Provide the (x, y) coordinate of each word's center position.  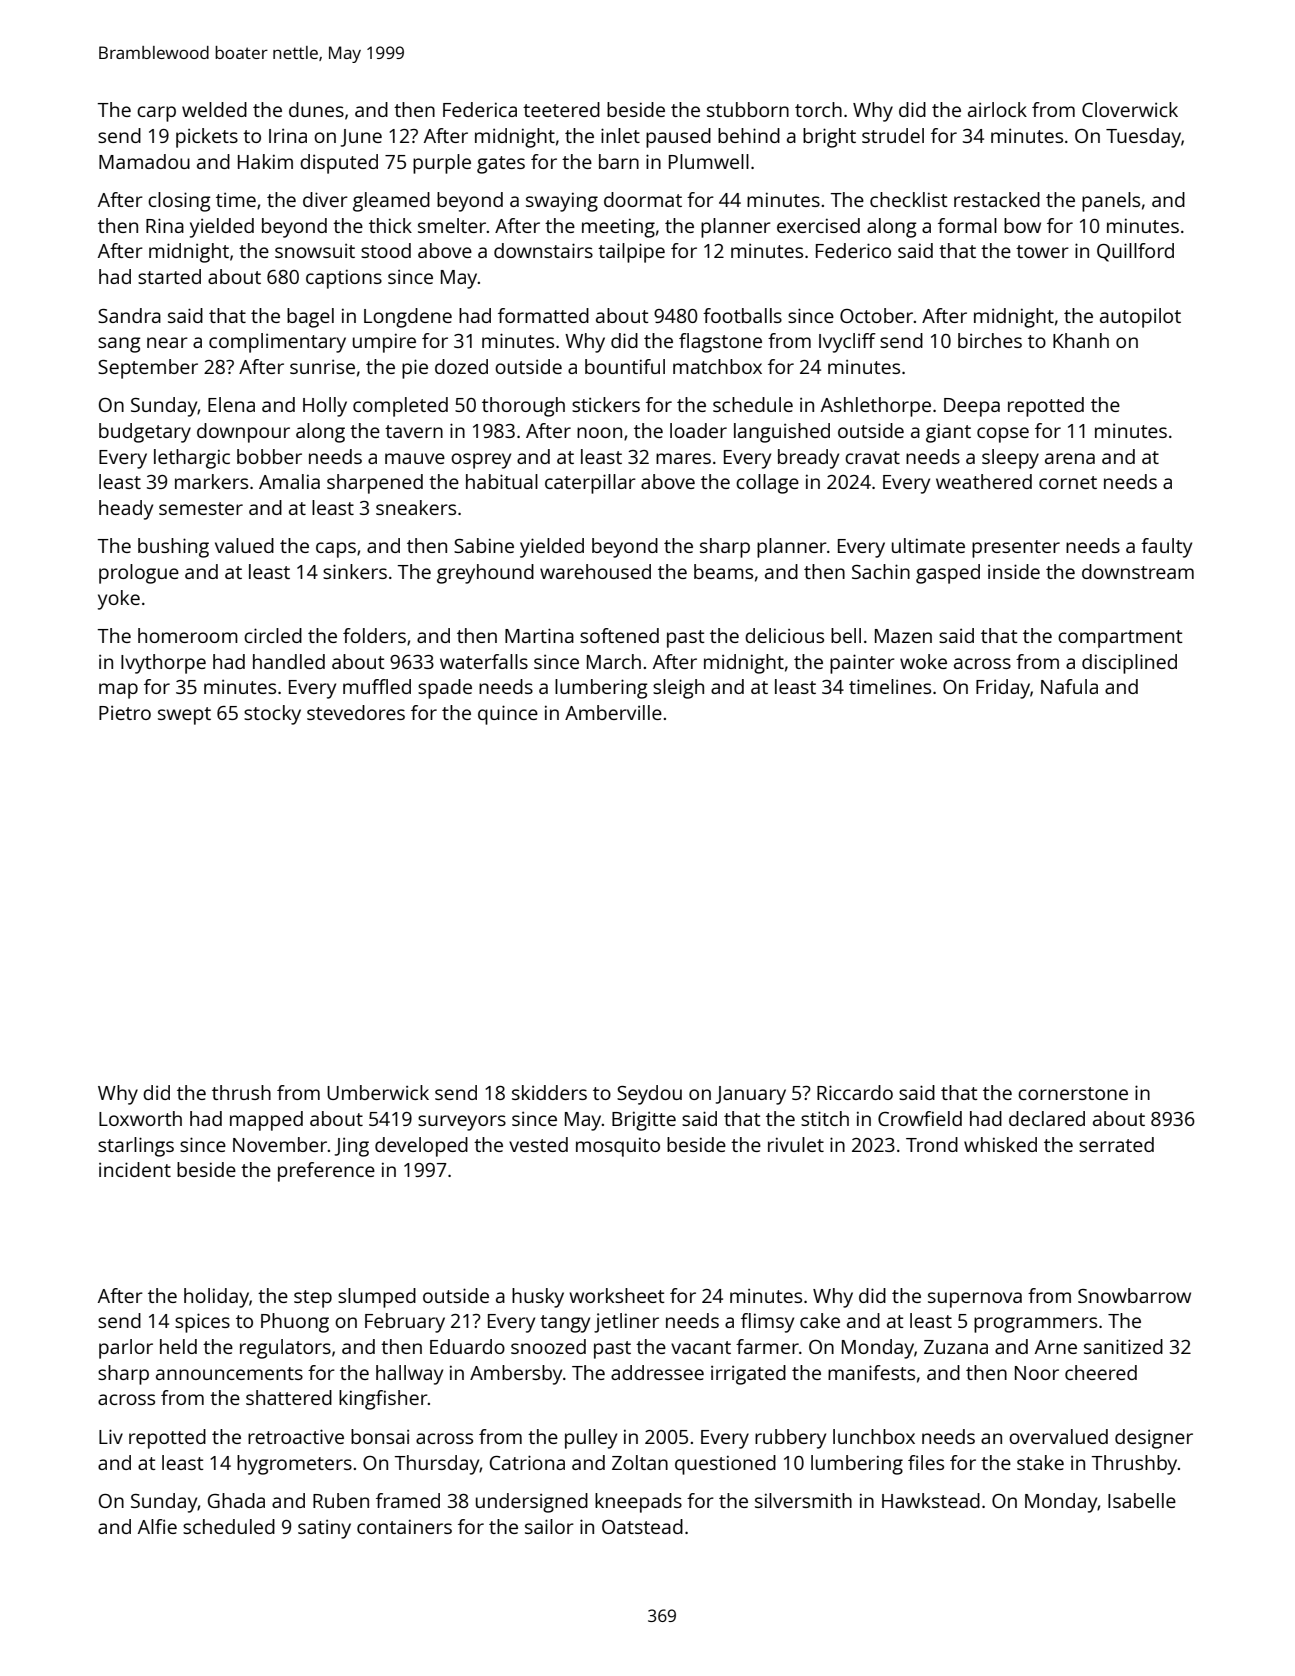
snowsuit (315, 250)
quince (508, 715)
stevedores (356, 712)
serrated (1116, 1144)
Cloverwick (1130, 109)
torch (818, 109)
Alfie (157, 1526)
